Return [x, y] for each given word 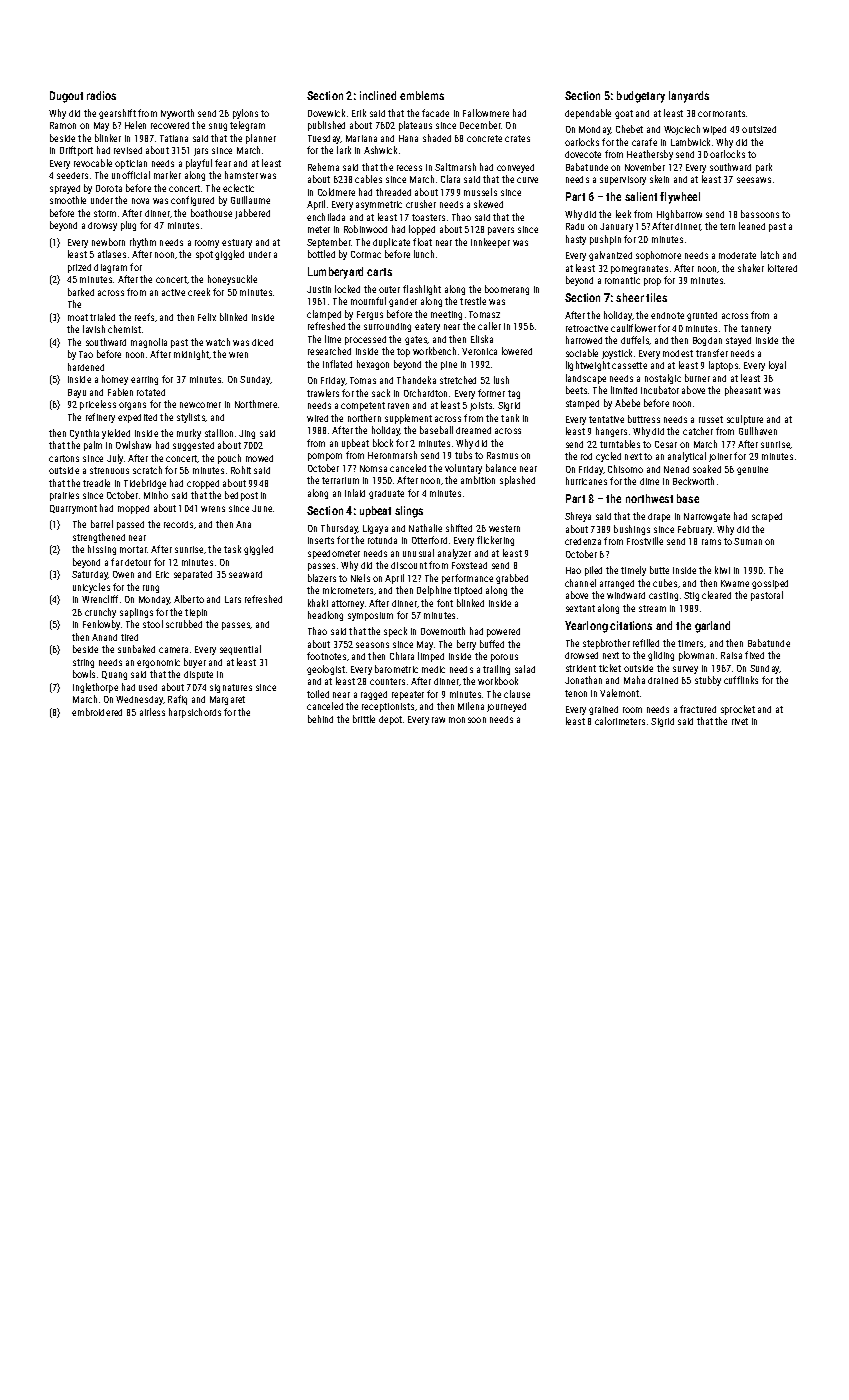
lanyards [689, 97]
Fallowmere [486, 113]
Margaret [227, 700]
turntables [620, 444]
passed [130, 525]
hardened [86, 367]
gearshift [117, 114]
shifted [459, 528]
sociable [582, 353]
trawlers [323, 393]
